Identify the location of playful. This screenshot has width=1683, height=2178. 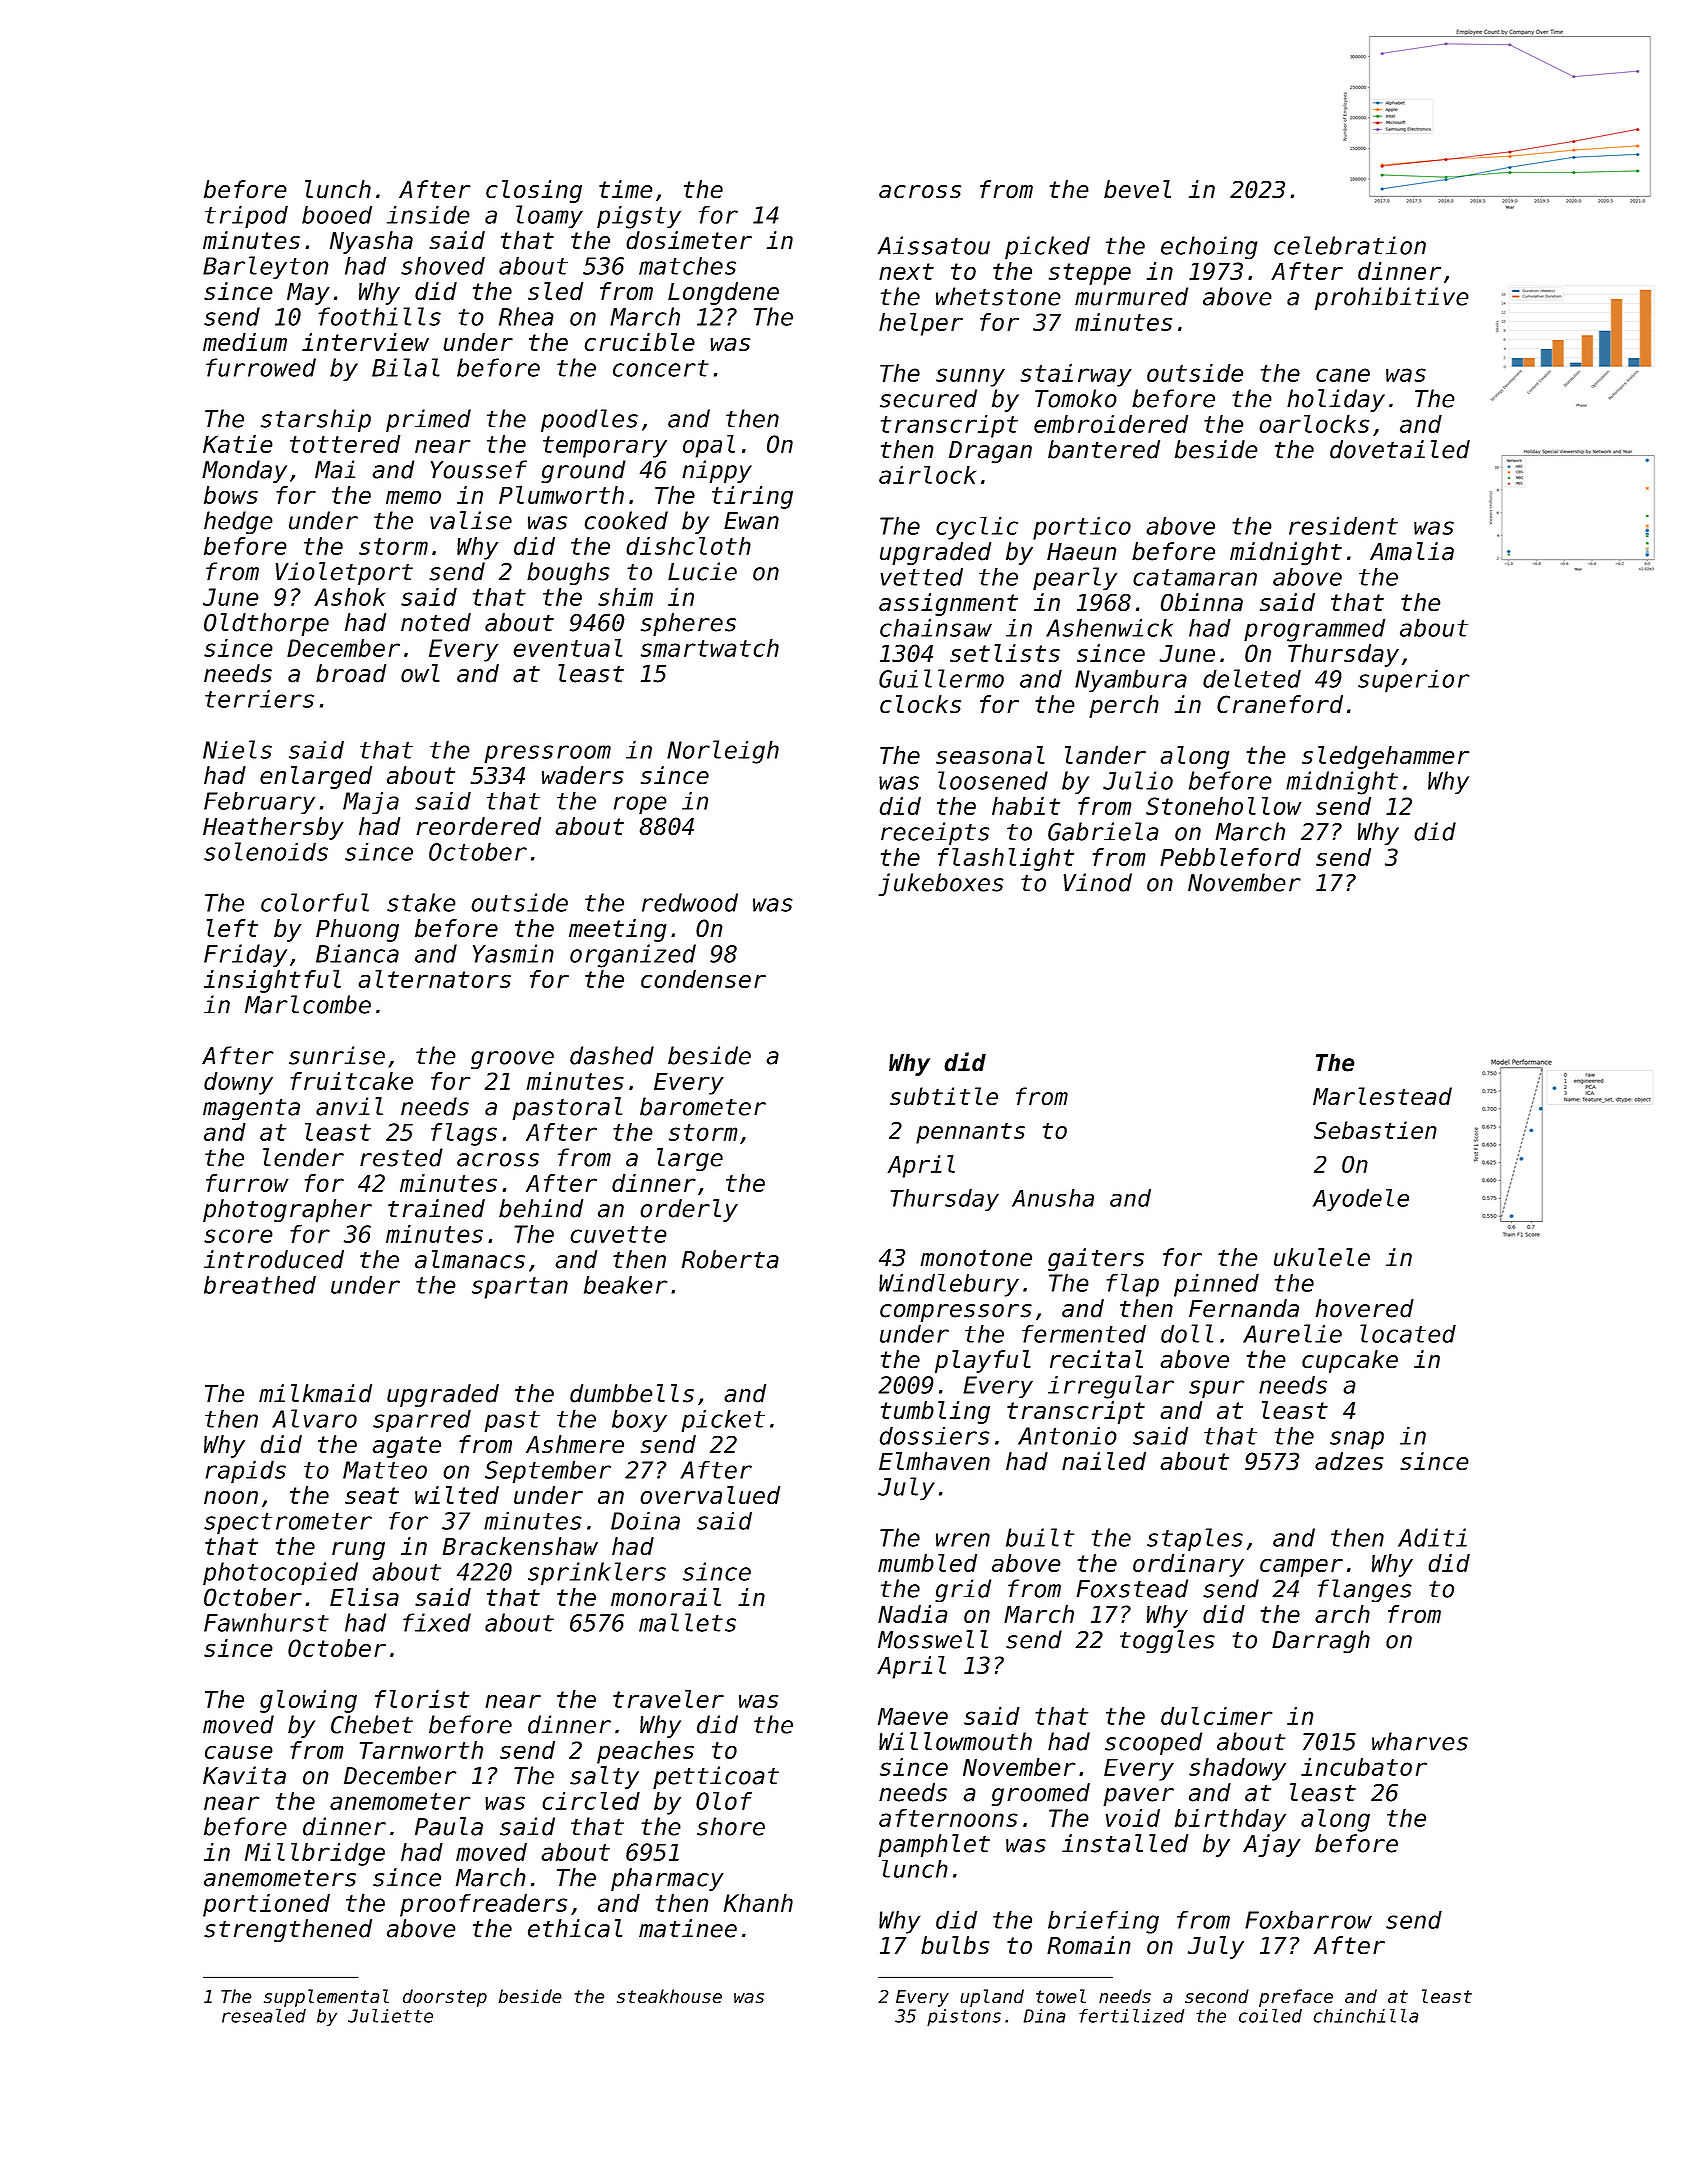
(983, 1361).
